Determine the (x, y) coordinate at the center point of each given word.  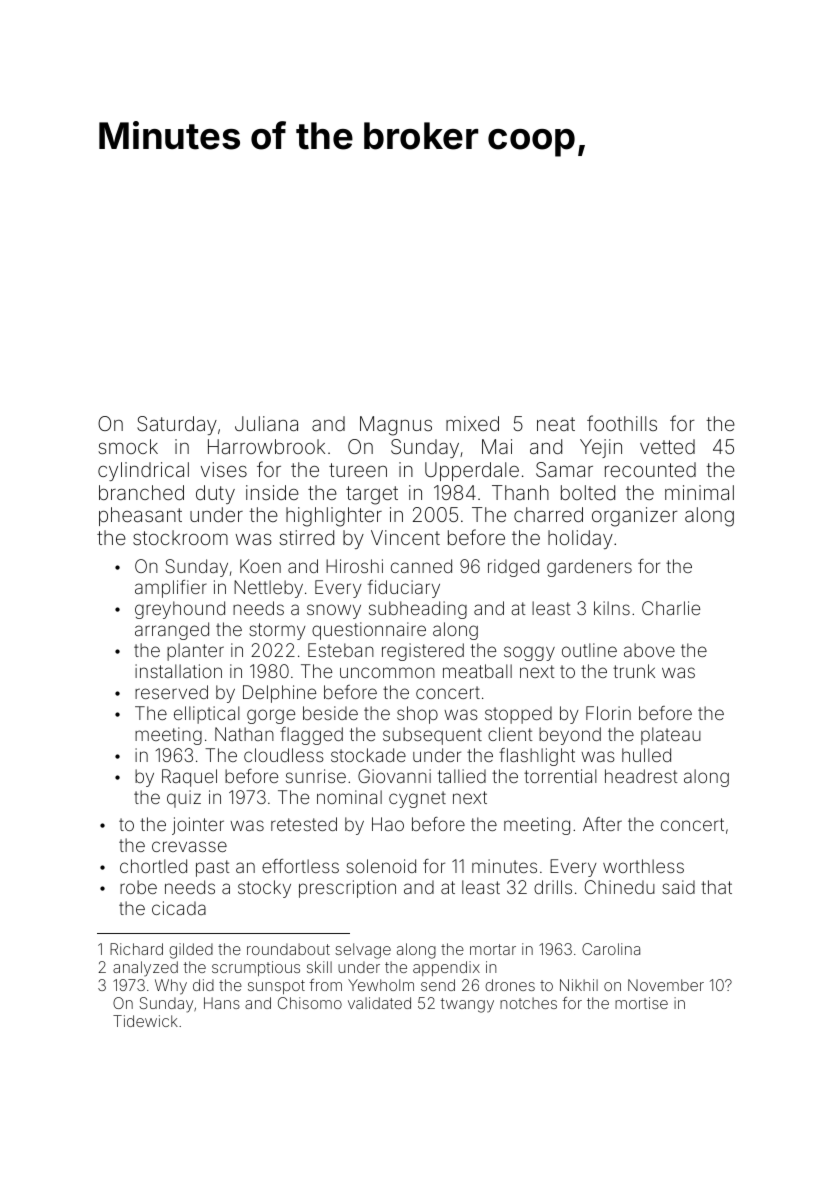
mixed (472, 423)
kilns (612, 608)
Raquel (189, 778)
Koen (260, 566)
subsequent (432, 736)
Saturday (177, 425)
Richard (136, 949)
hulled (646, 755)
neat (556, 424)
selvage (363, 951)
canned (421, 566)
